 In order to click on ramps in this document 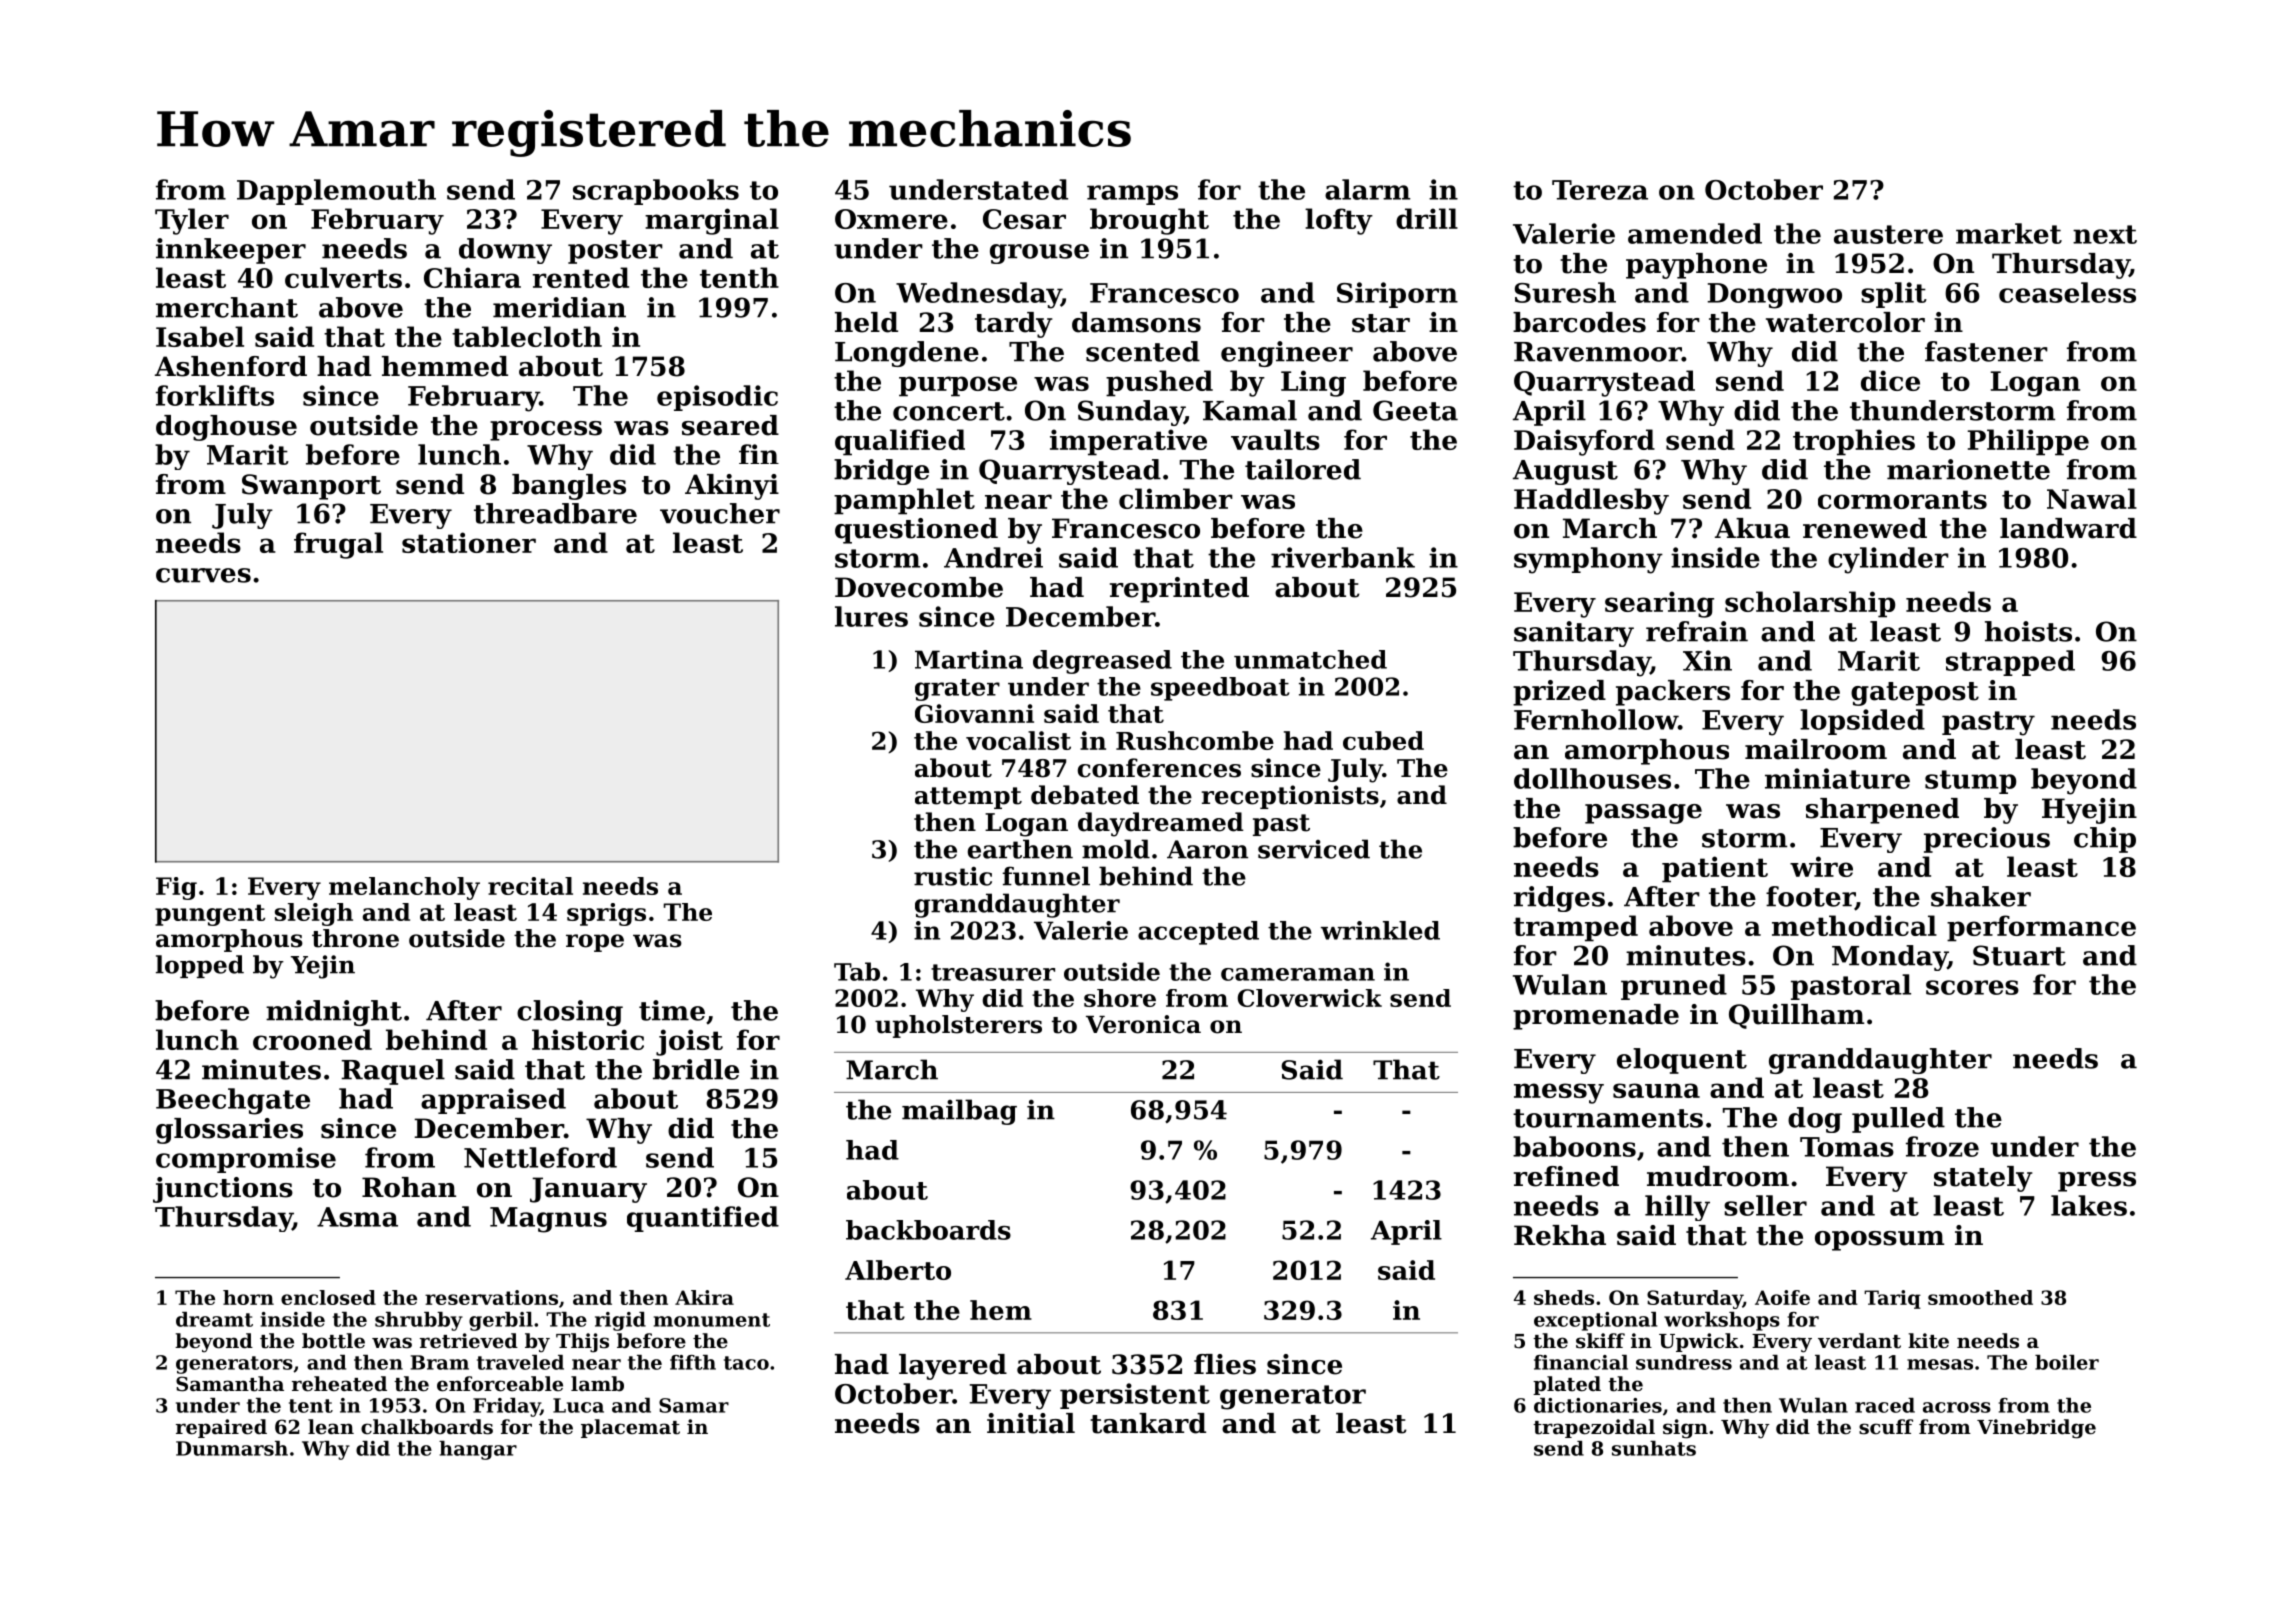, I will do `click(1132, 195)`.
